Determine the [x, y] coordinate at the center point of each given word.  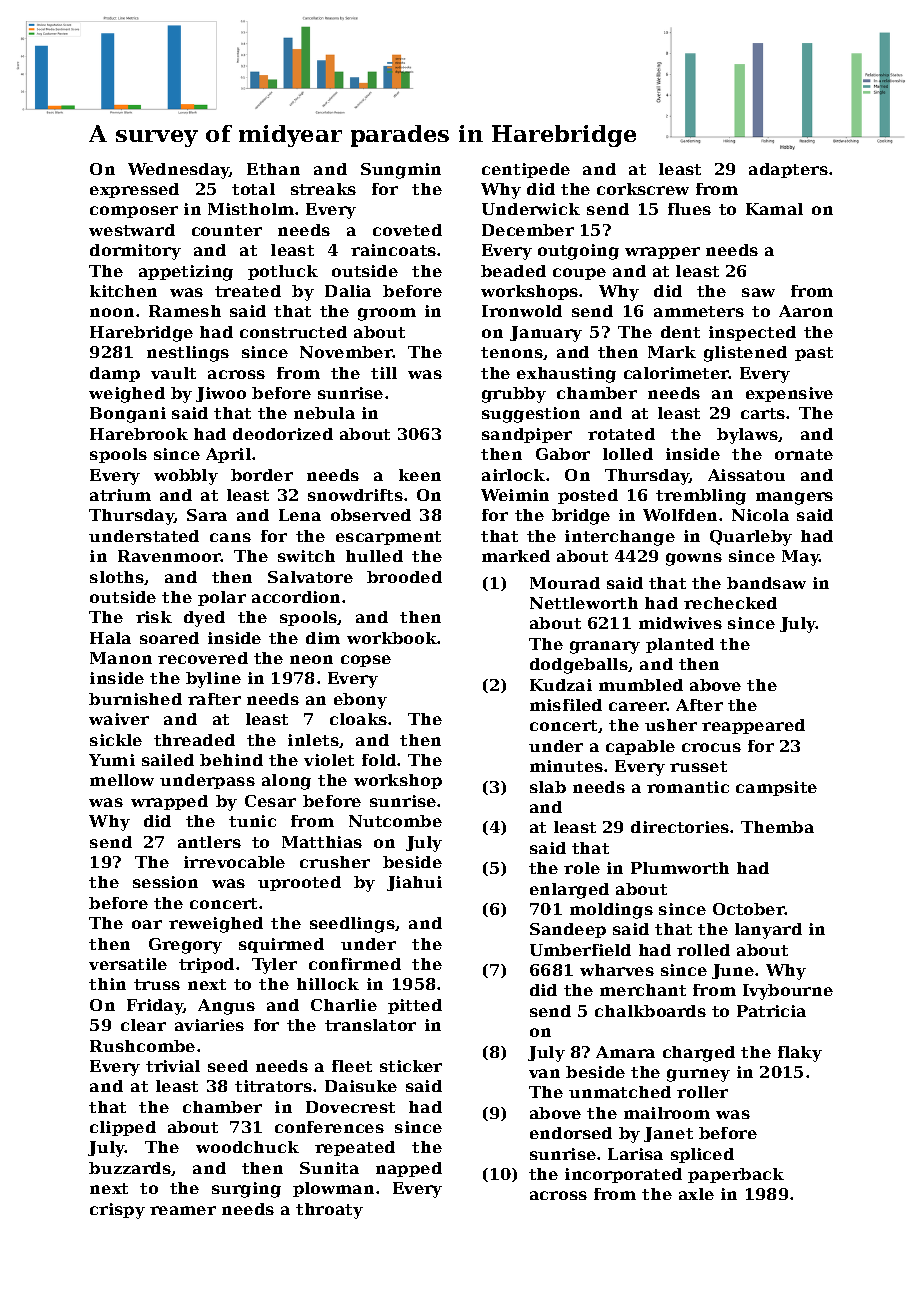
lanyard [768, 931]
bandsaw [766, 583]
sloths [117, 577]
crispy [117, 1211]
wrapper [662, 253]
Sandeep [568, 930]
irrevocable [234, 862]
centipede [526, 170]
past [814, 354]
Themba [777, 827]
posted [588, 496]
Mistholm [251, 209]
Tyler [274, 966]
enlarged [569, 891]
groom [387, 314]
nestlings [188, 354]
